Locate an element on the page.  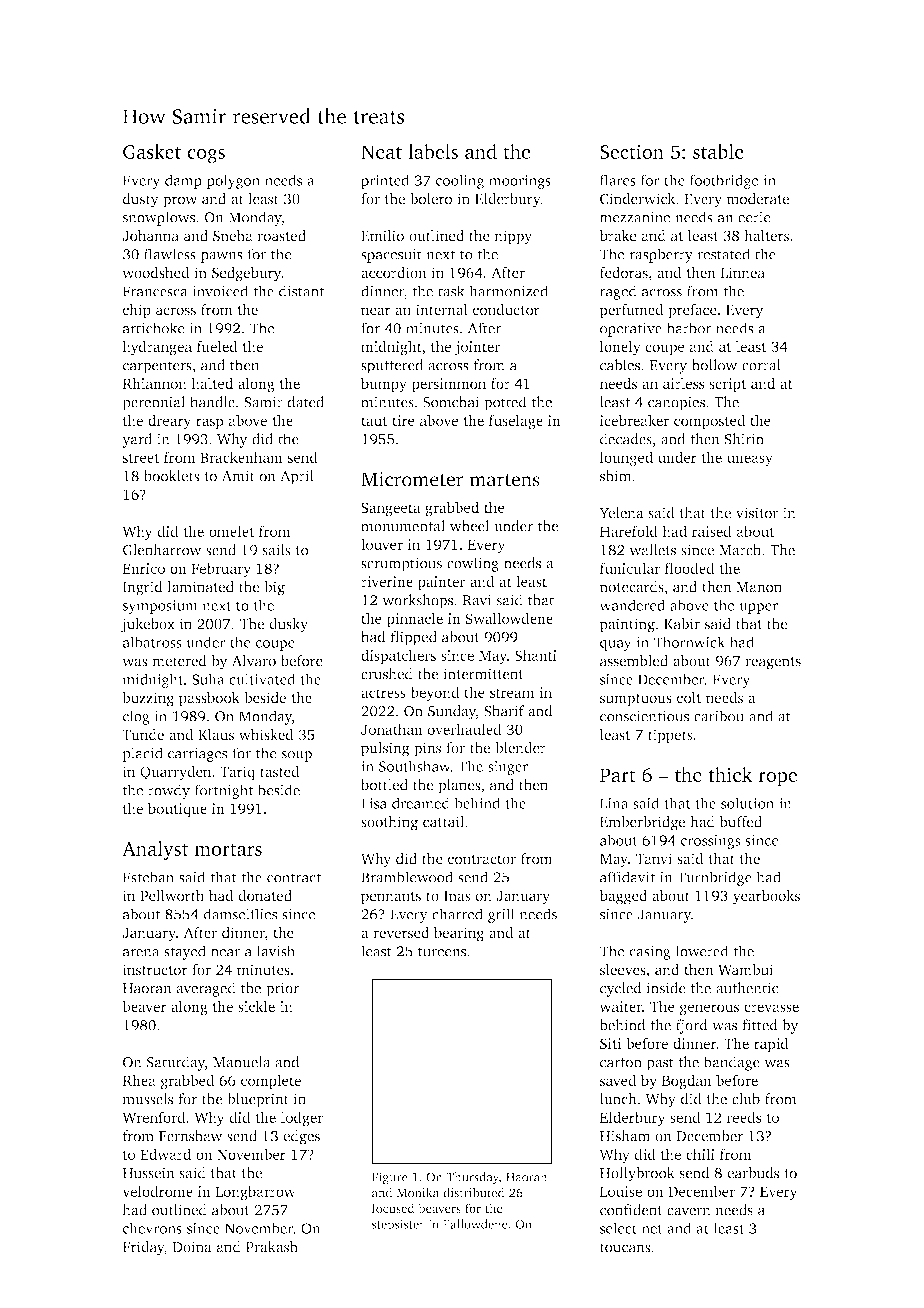
potted is located at coordinates (505, 403).
